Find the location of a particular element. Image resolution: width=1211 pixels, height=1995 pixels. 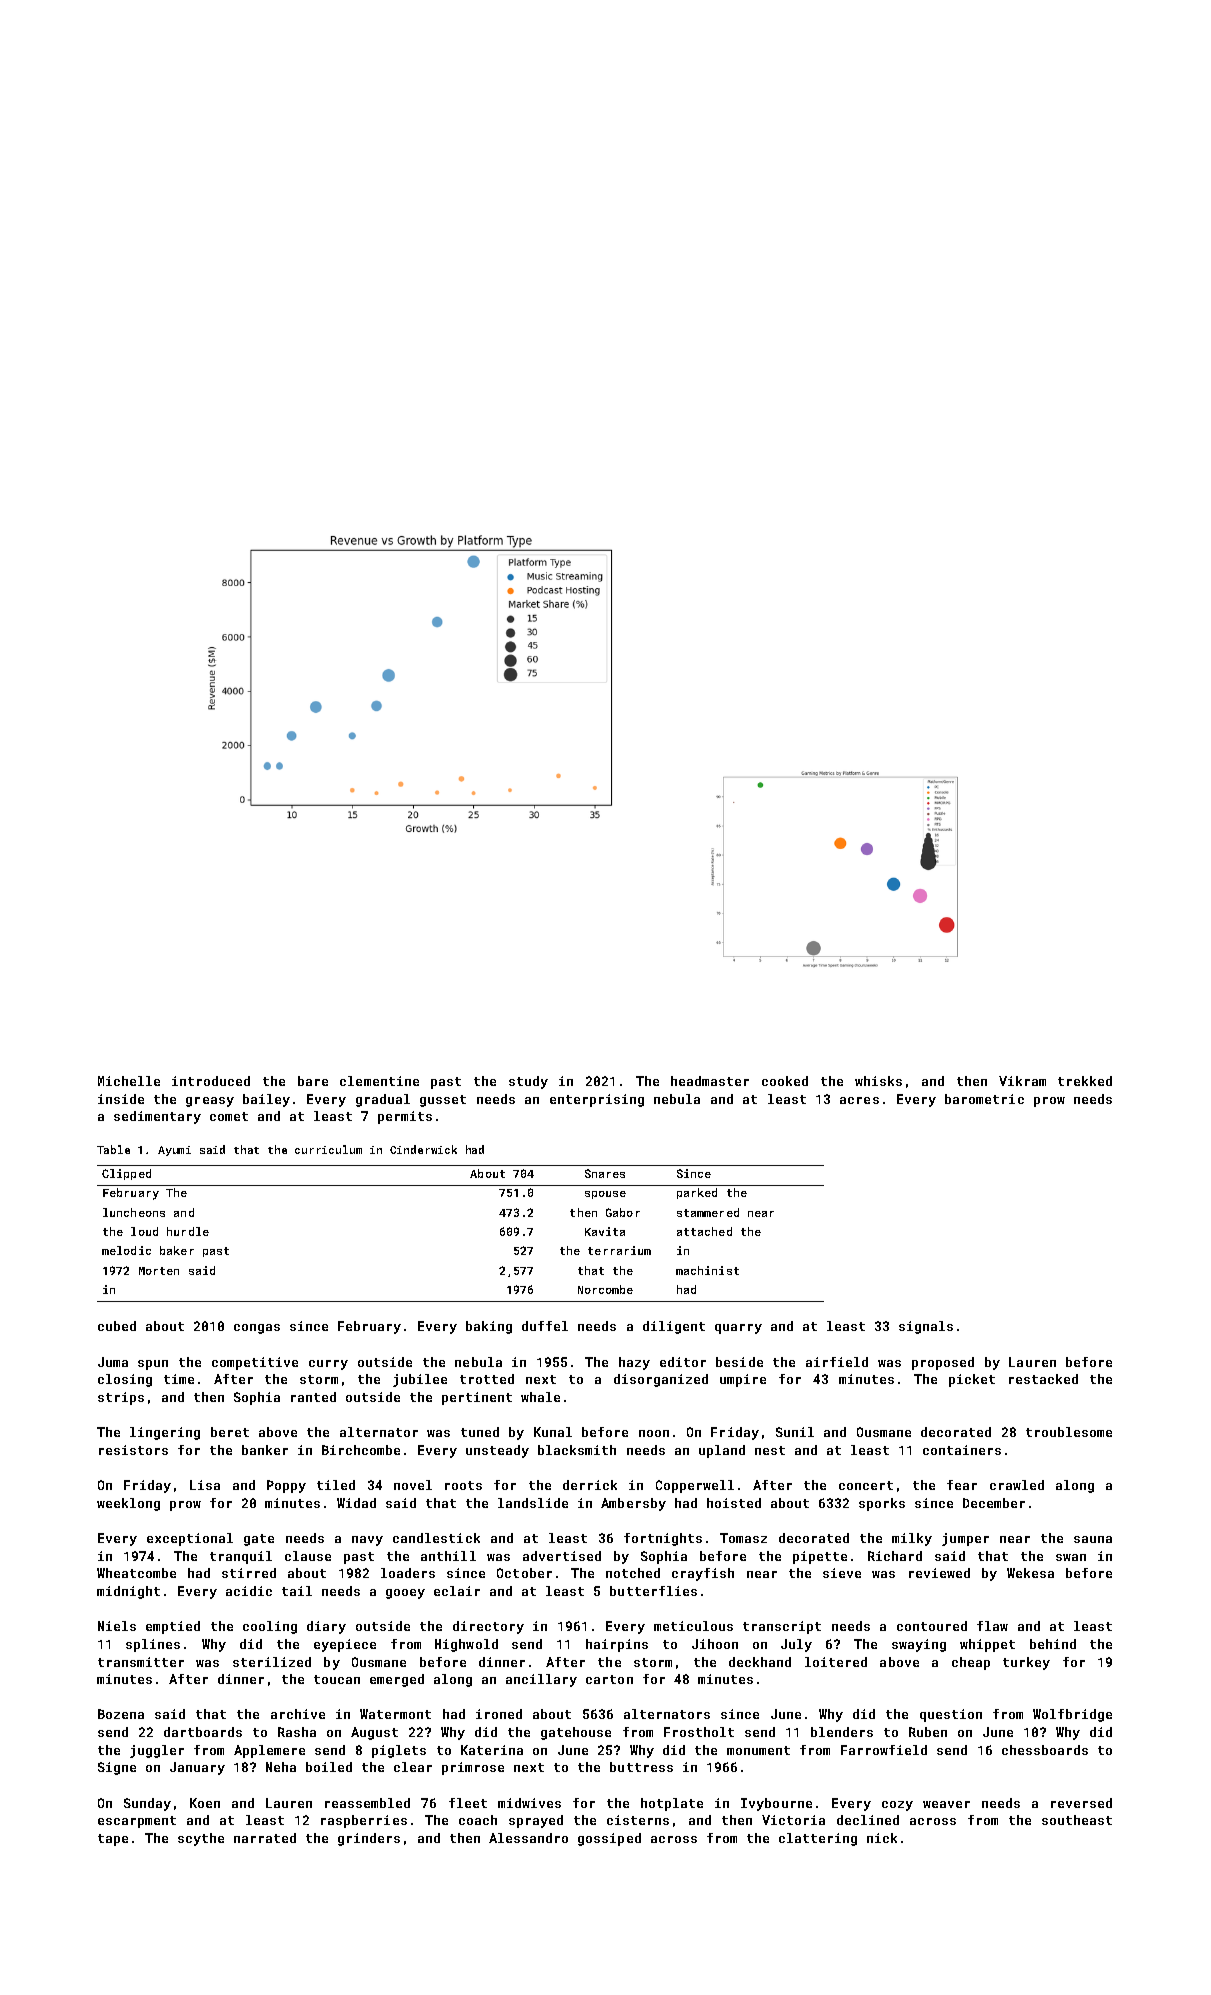

butterflies is located at coordinates (653, 1591).
